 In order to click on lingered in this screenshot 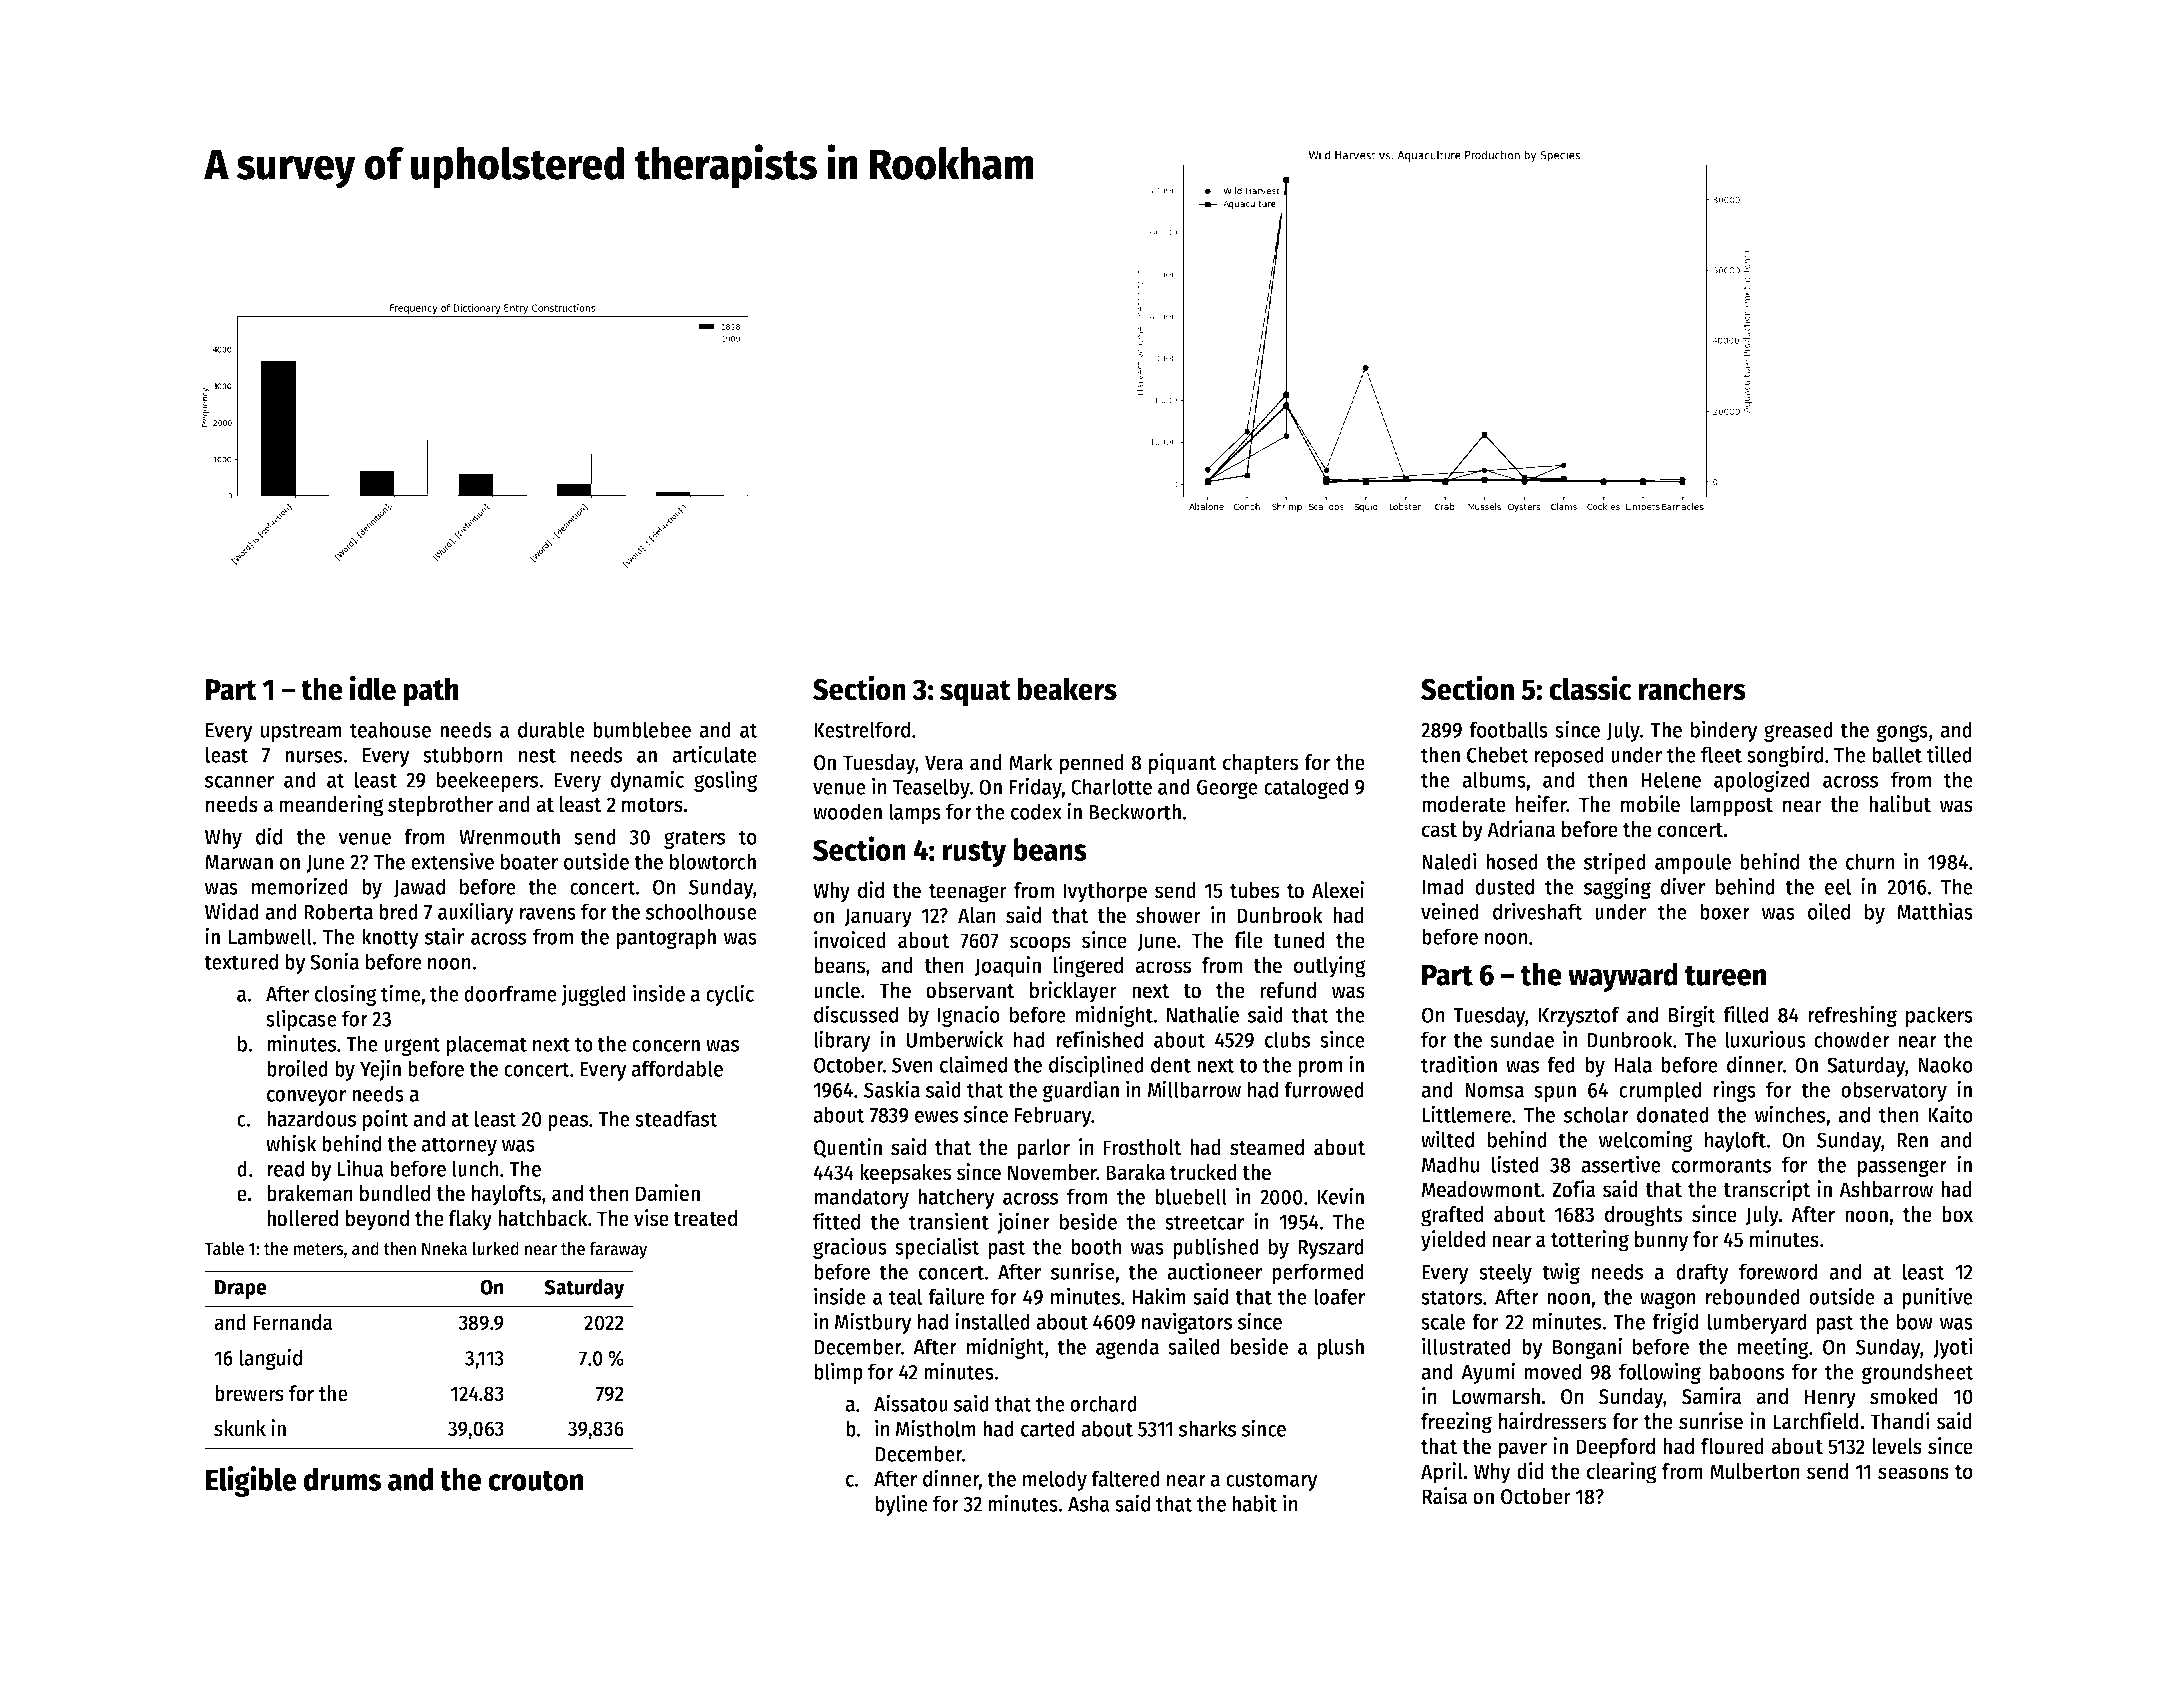, I will do `click(1088, 967)`.
